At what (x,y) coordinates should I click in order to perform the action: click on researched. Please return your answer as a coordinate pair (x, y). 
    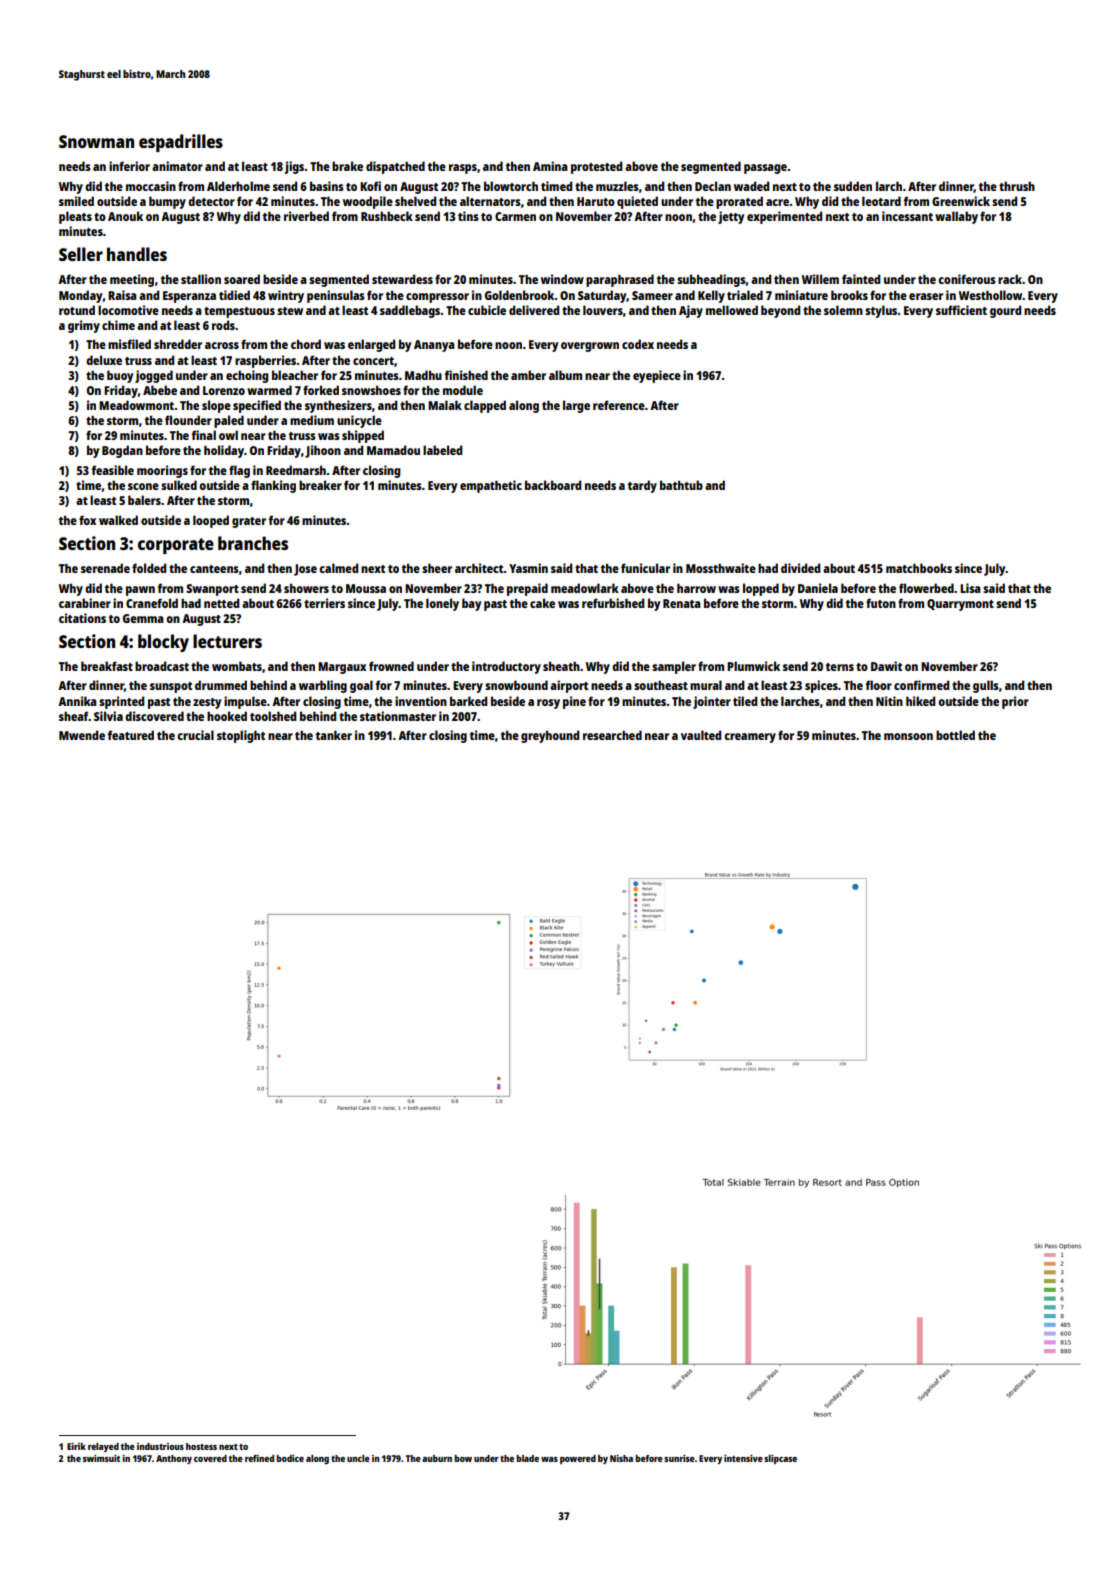
    Looking at the image, I should click on (612, 735).
